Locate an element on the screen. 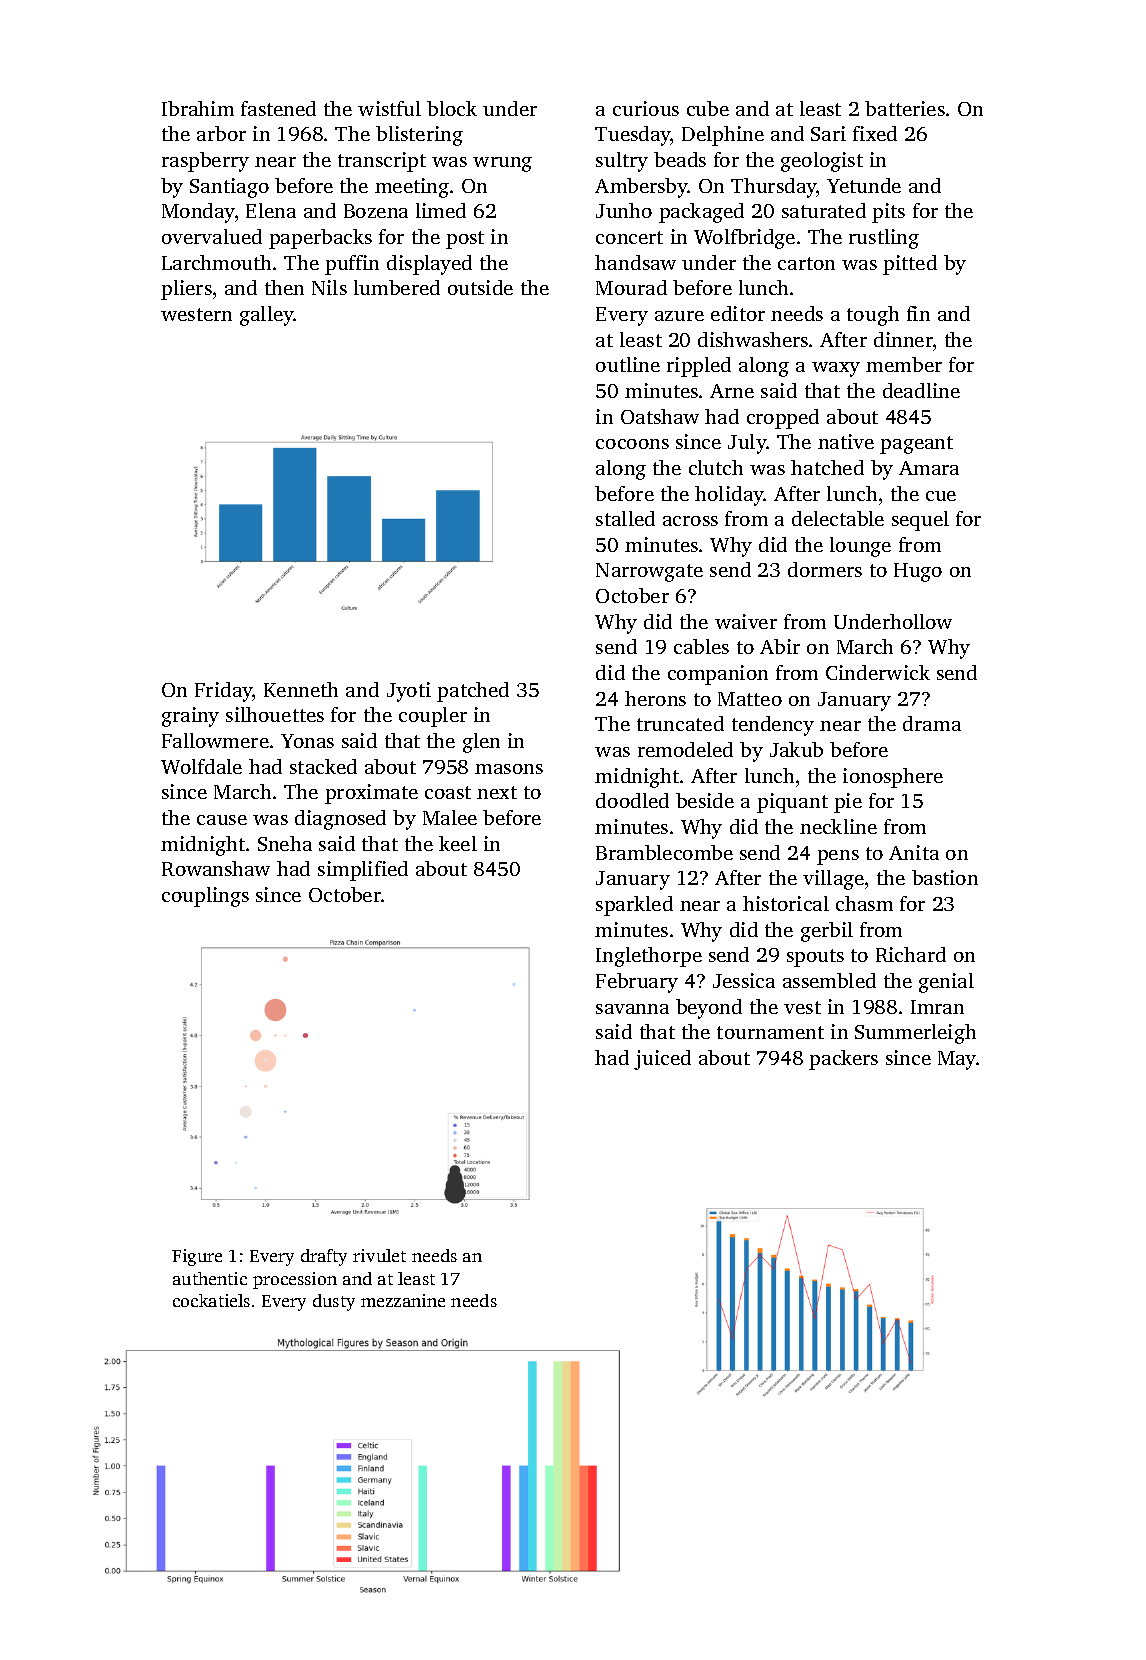 Image resolution: width=1146 pixels, height=1660 pixels. Cinderwick is located at coordinates (878, 672).
